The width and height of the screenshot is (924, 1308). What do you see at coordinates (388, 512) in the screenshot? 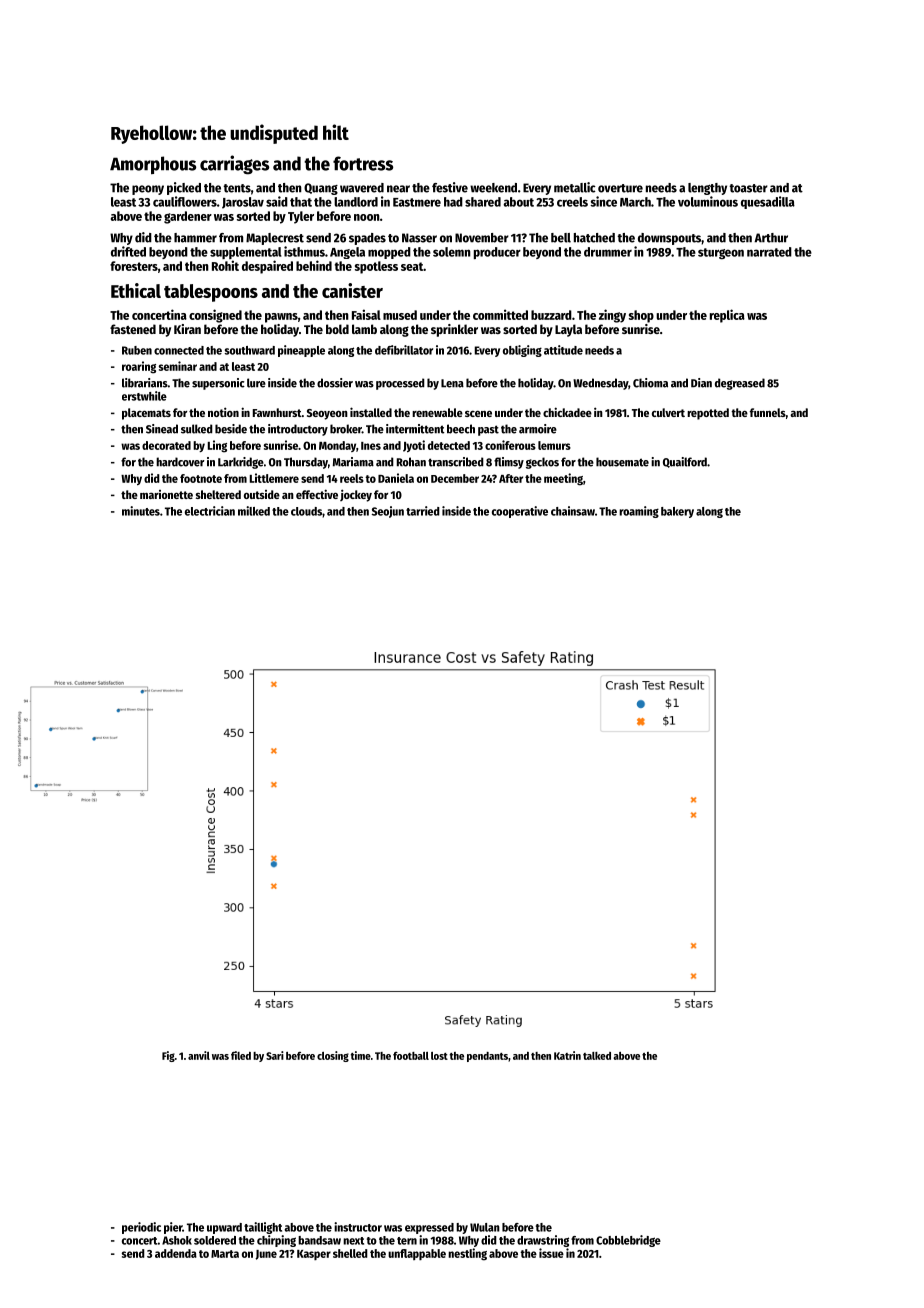
I see `Seojun` at bounding box center [388, 512].
